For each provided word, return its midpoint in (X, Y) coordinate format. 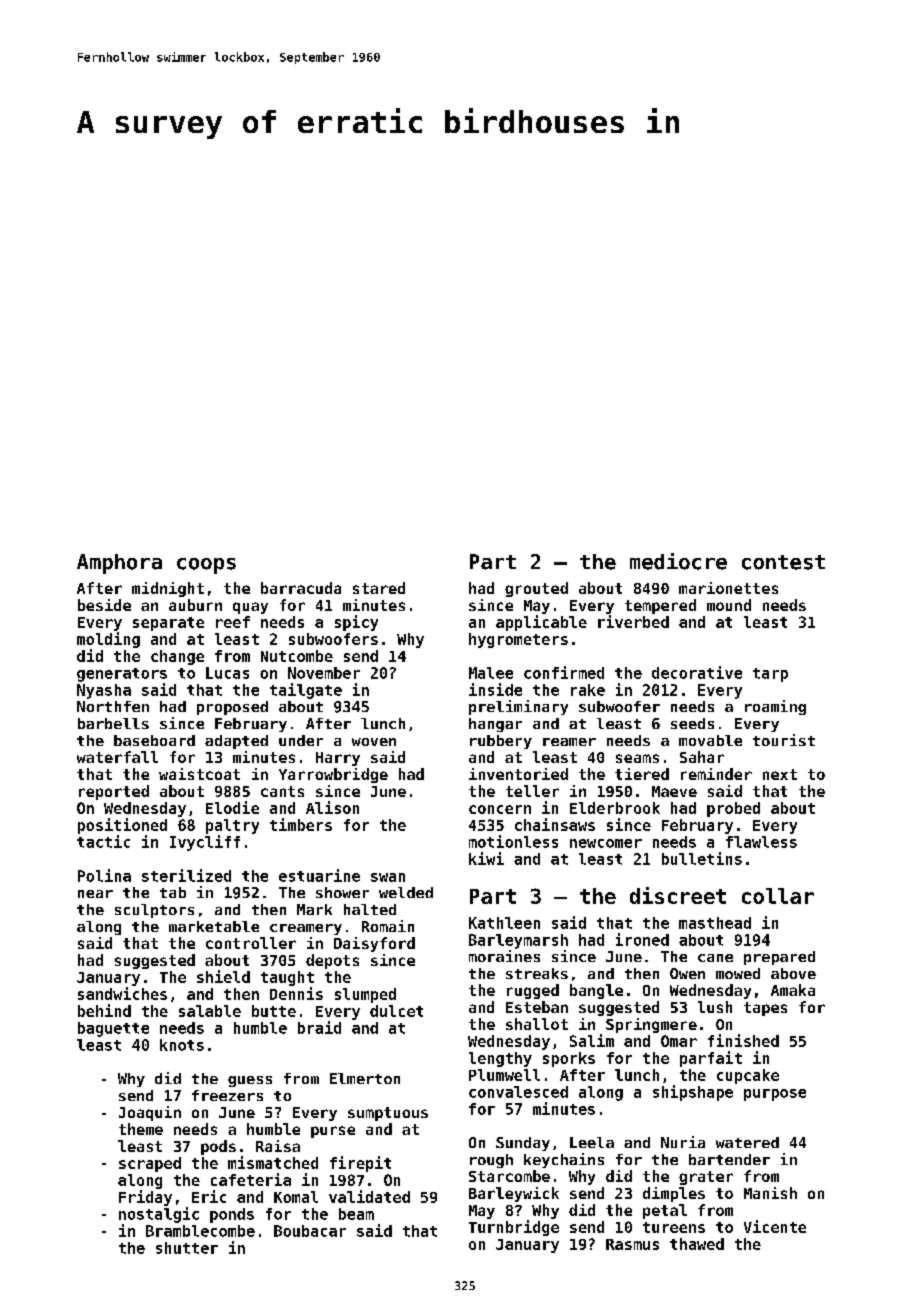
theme (141, 1129)
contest (783, 562)
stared (379, 588)
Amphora (119, 564)
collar (778, 896)
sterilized (186, 875)
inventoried (518, 774)
